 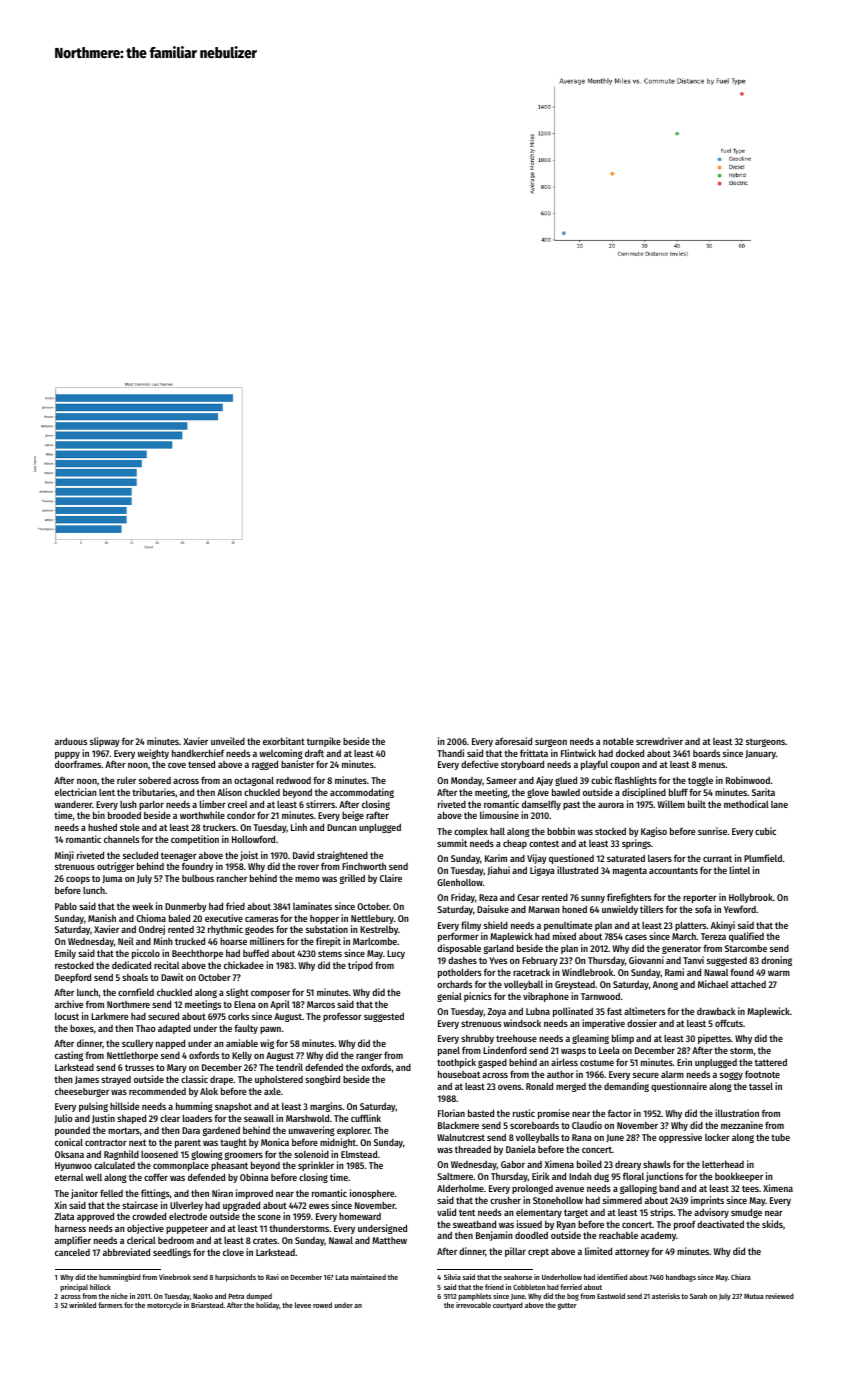 I want to click on shrubby, so click(x=477, y=1039).
